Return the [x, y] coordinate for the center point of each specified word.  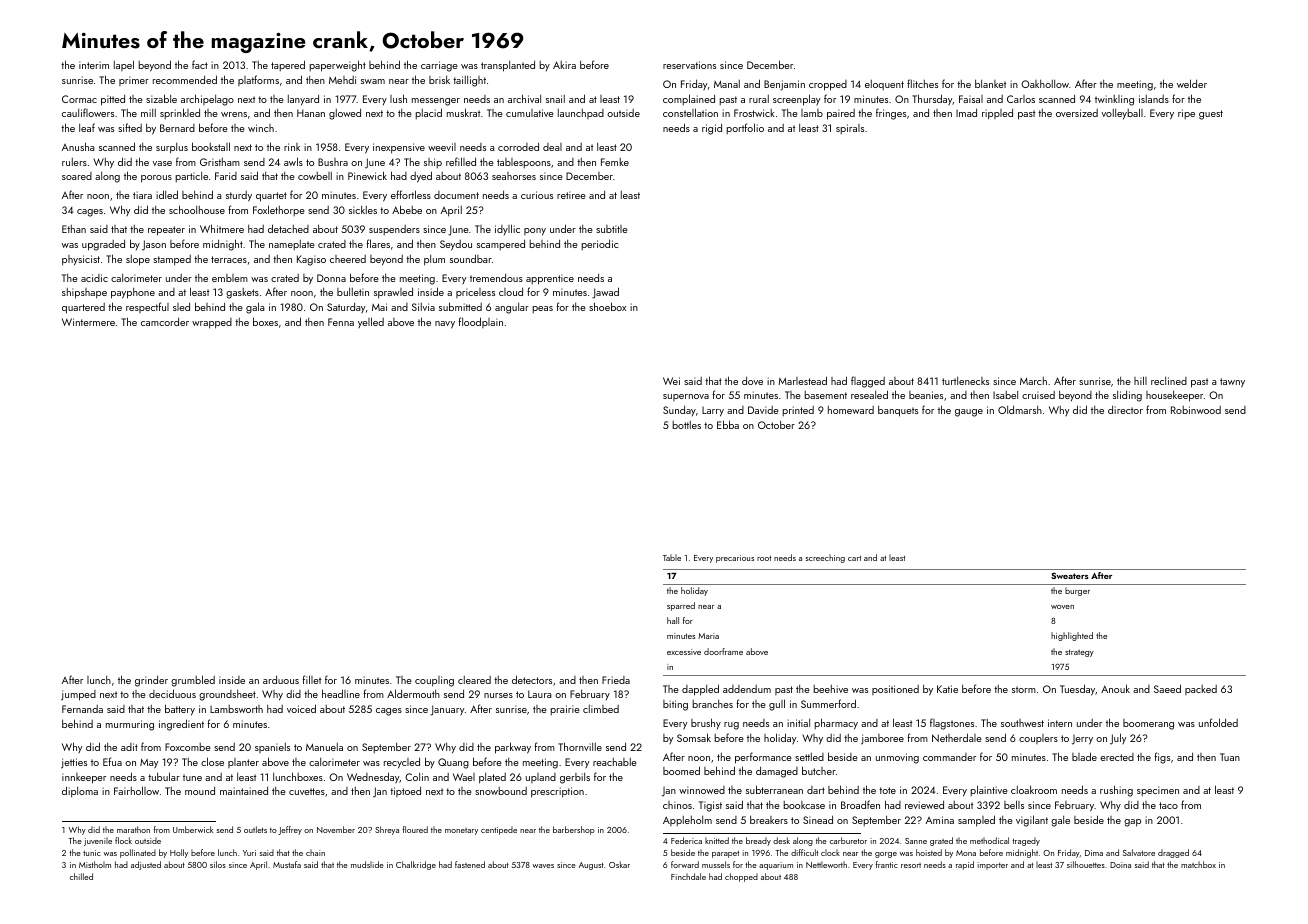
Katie [947, 689]
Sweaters [1070, 575]
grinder [151, 681]
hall [673, 620]
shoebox [607, 306]
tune [192, 777]
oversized [1077, 113]
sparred [681, 606]
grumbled [193, 681]
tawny [1232, 383]
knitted [717, 840]
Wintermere [88, 322]
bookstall [211, 146]
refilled [461, 161]
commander [949, 757]
